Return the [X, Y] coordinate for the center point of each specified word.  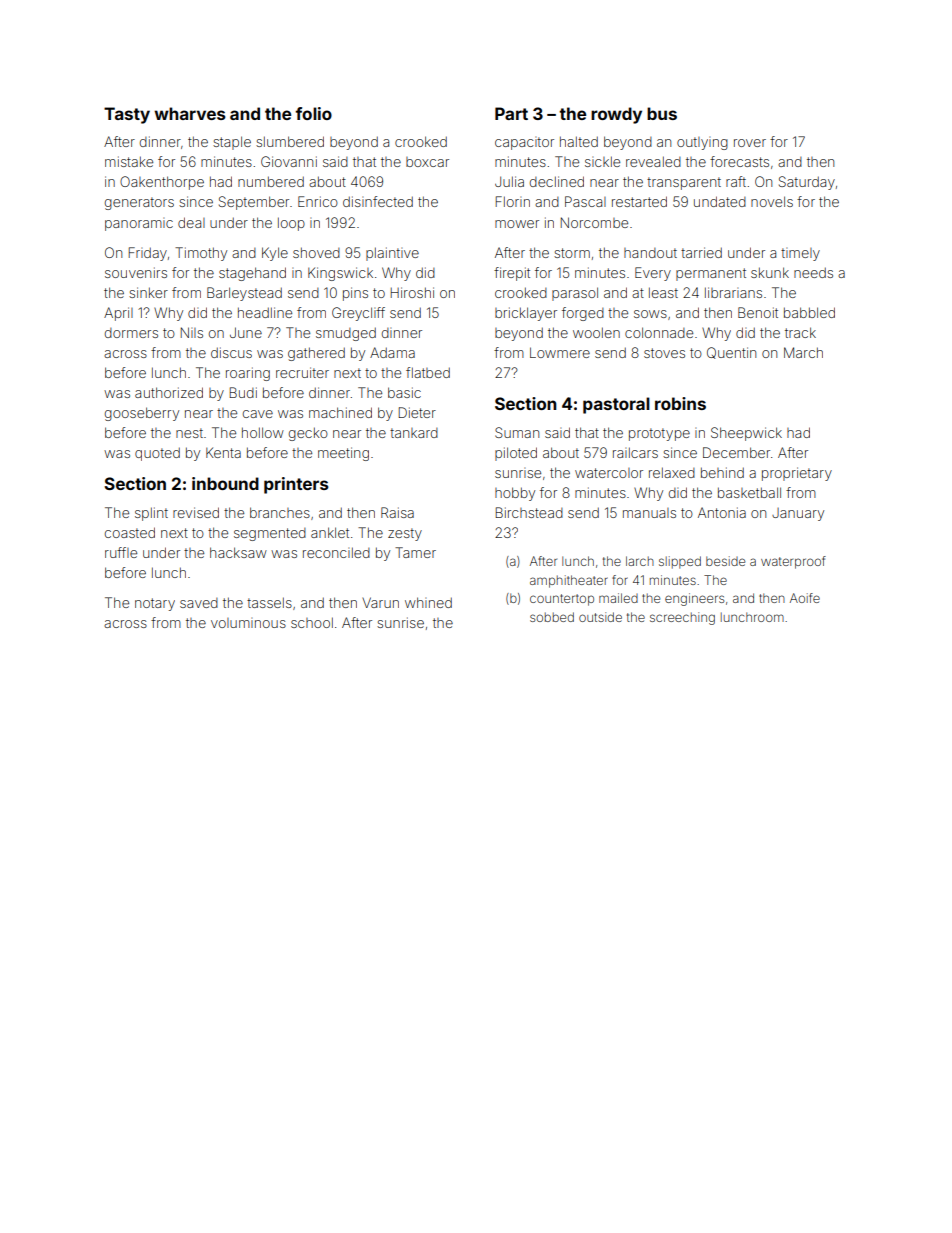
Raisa [397, 512]
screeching [682, 618]
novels [772, 201]
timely [800, 254]
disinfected [378, 201]
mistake [129, 161]
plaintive [392, 254]
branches [280, 512]
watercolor [609, 473]
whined [428, 602]
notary [155, 604]
